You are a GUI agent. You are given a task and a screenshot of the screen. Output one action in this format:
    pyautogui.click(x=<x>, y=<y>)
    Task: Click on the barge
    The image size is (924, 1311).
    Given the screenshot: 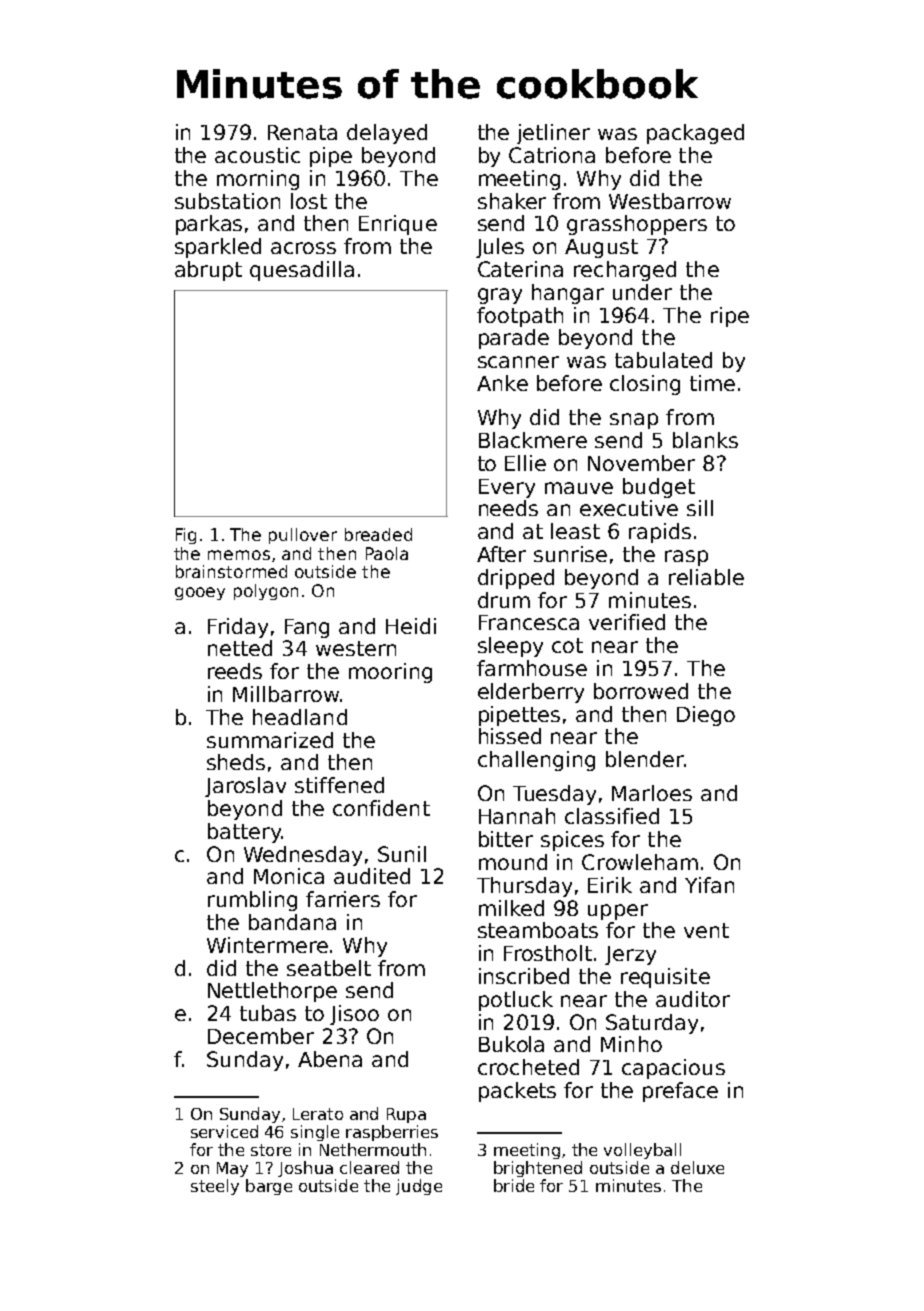 What is the action you would take?
    pyautogui.click(x=269, y=1187)
